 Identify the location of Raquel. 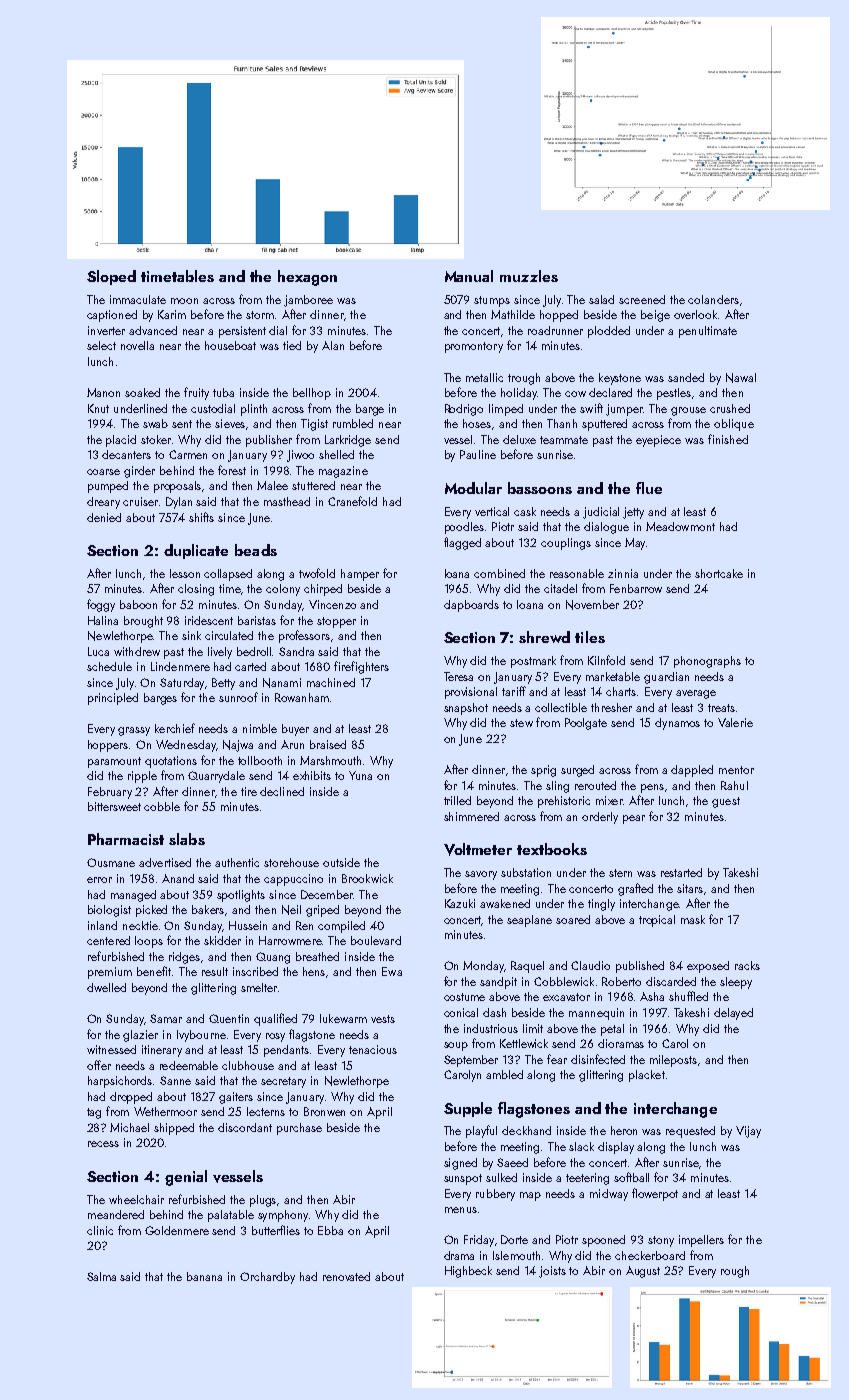
(527, 967).
